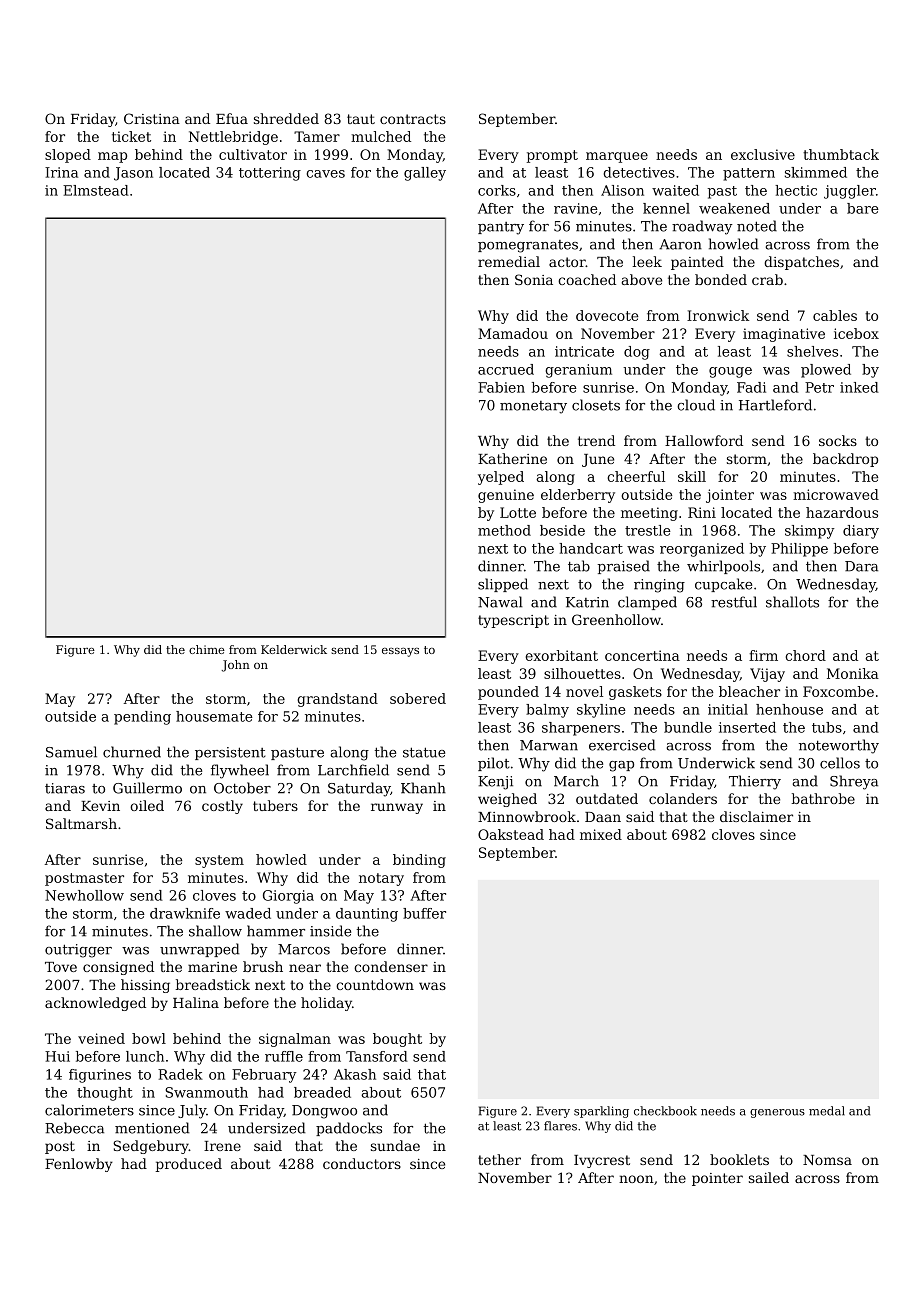  Describe the element at coordinates (683, 798) in the document. I see `colanders` at that location.
